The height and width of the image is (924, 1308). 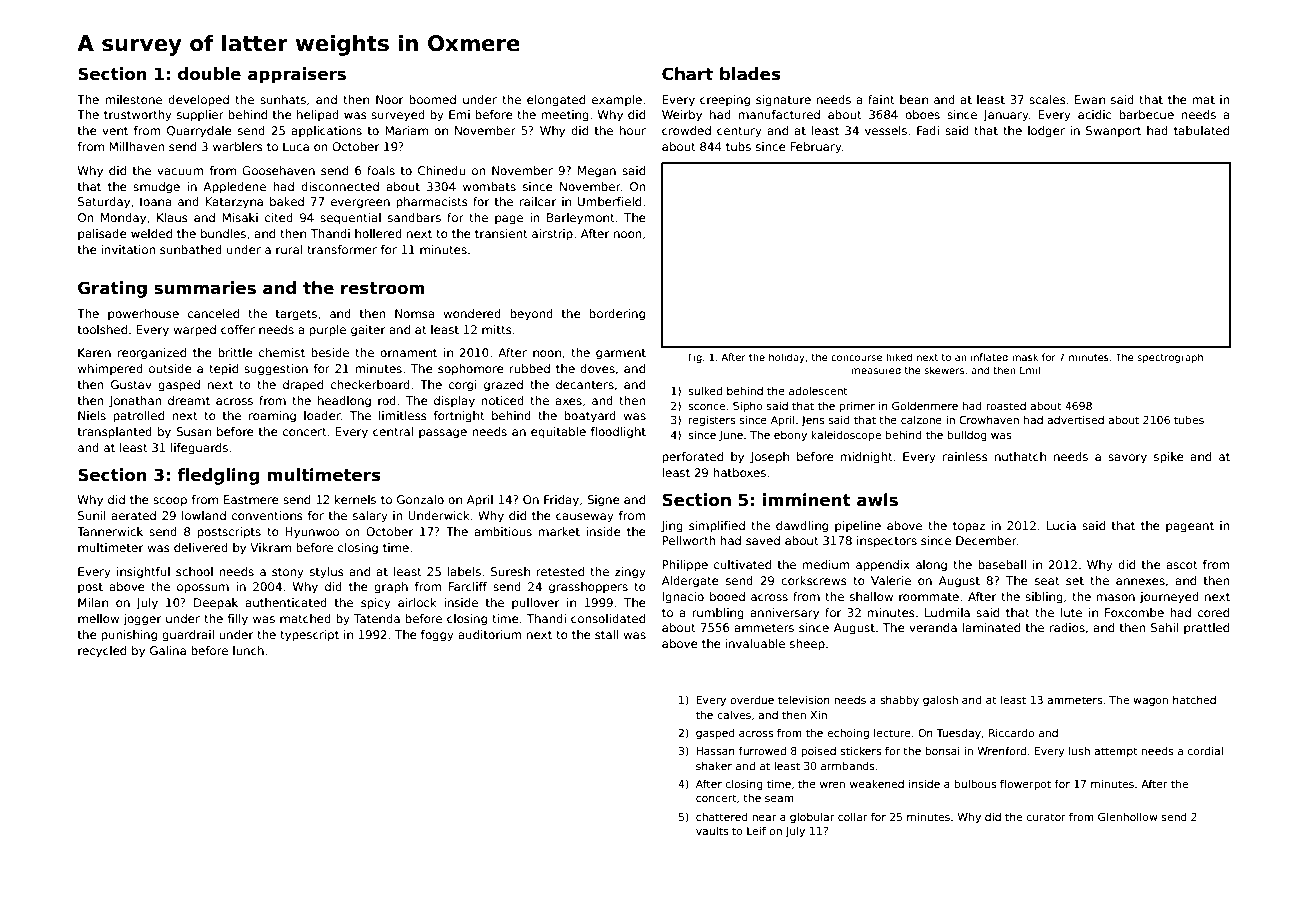 I want to click on summaries, so click(x=205, y=288).
